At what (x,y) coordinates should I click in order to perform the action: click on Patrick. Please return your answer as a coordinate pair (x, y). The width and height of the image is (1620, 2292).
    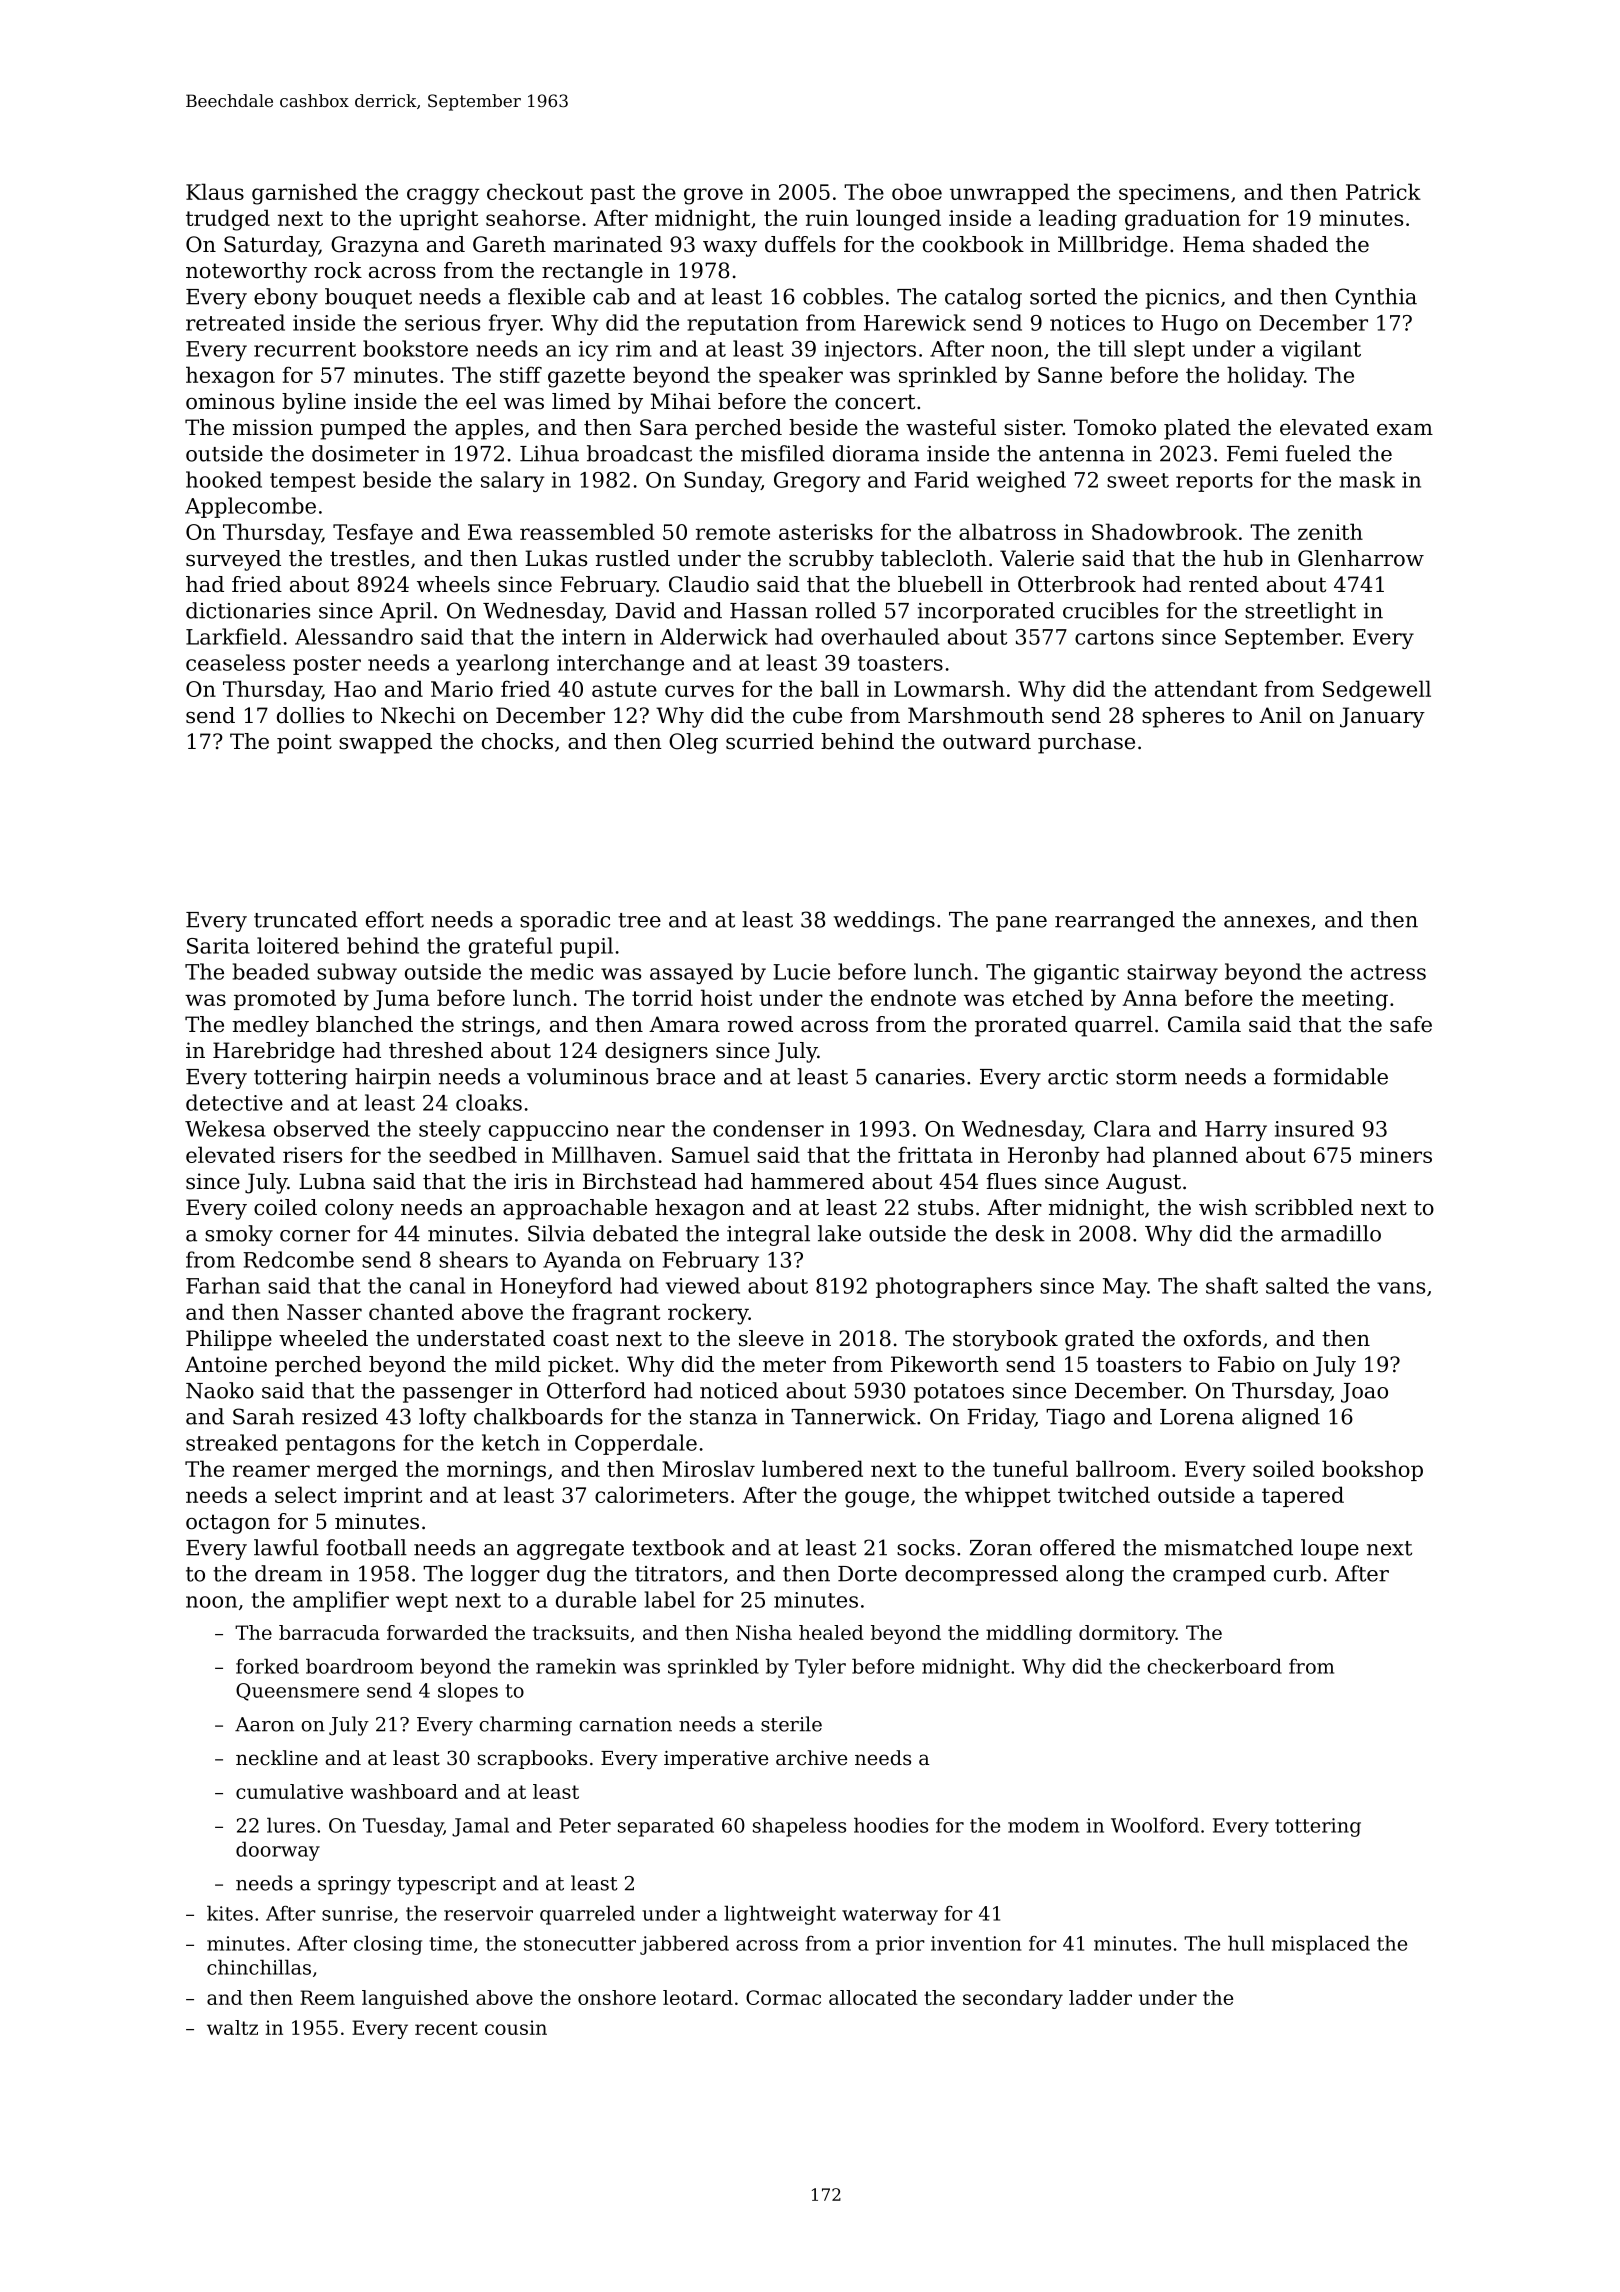
    Looking at the image, I should click on (1383, 191).
